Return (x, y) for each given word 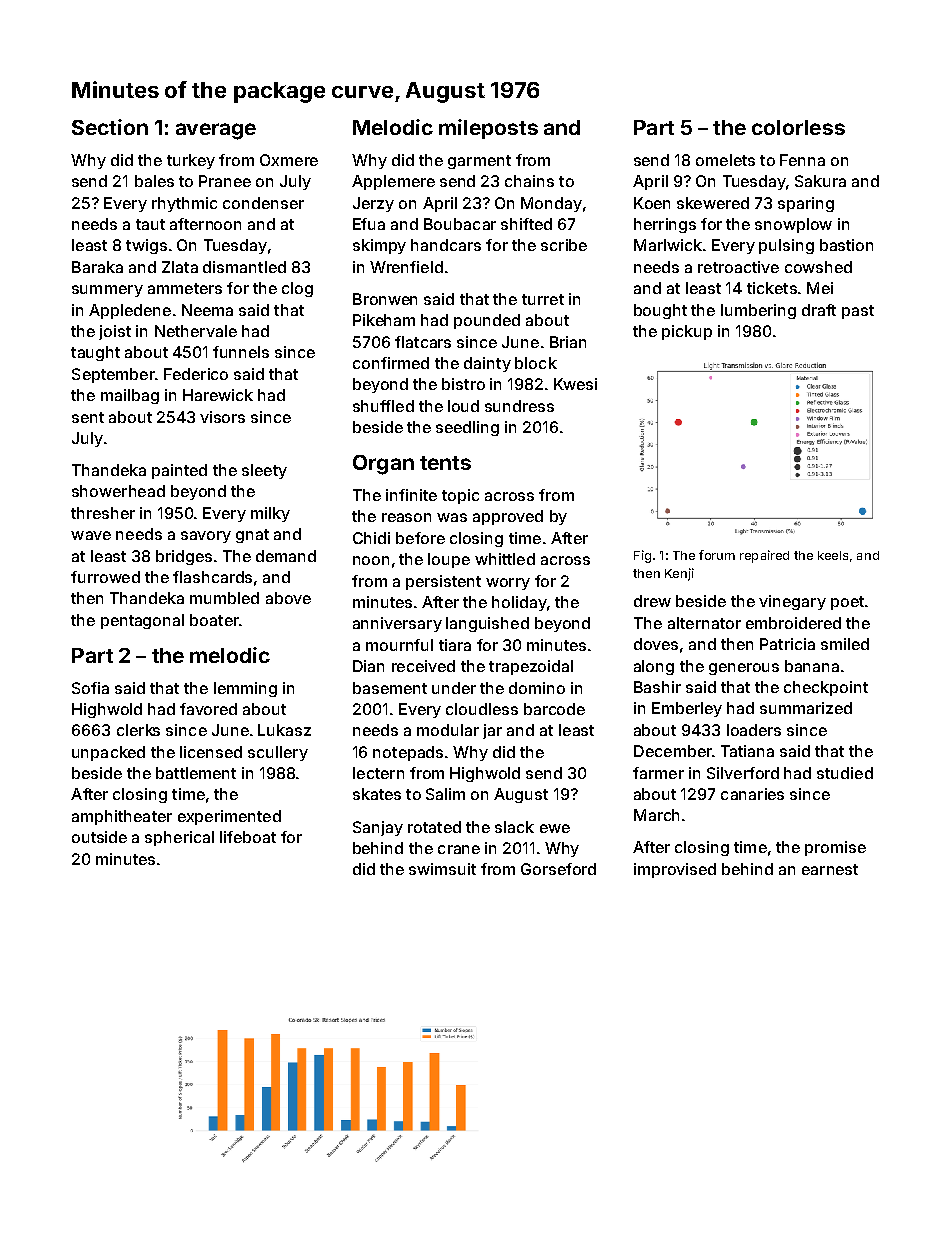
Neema (207, 310)
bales (154, 181)
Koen (652, 203)
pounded (487, 321)
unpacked (108, 753)
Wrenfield (406, 267)
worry (508, 584)
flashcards (212, 577)
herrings (665, 225)
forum (717, 555)
